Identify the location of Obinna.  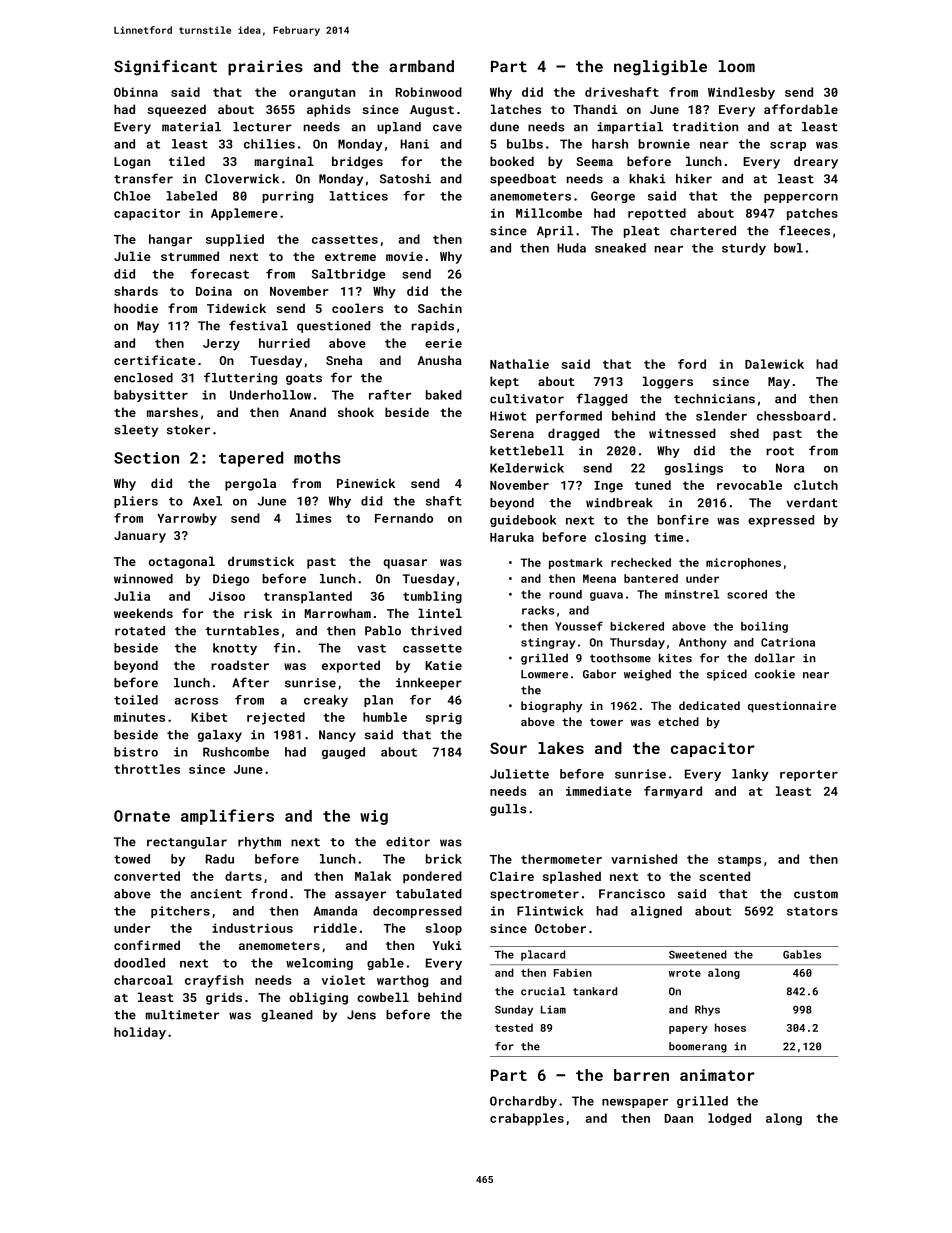
(136, 92).
